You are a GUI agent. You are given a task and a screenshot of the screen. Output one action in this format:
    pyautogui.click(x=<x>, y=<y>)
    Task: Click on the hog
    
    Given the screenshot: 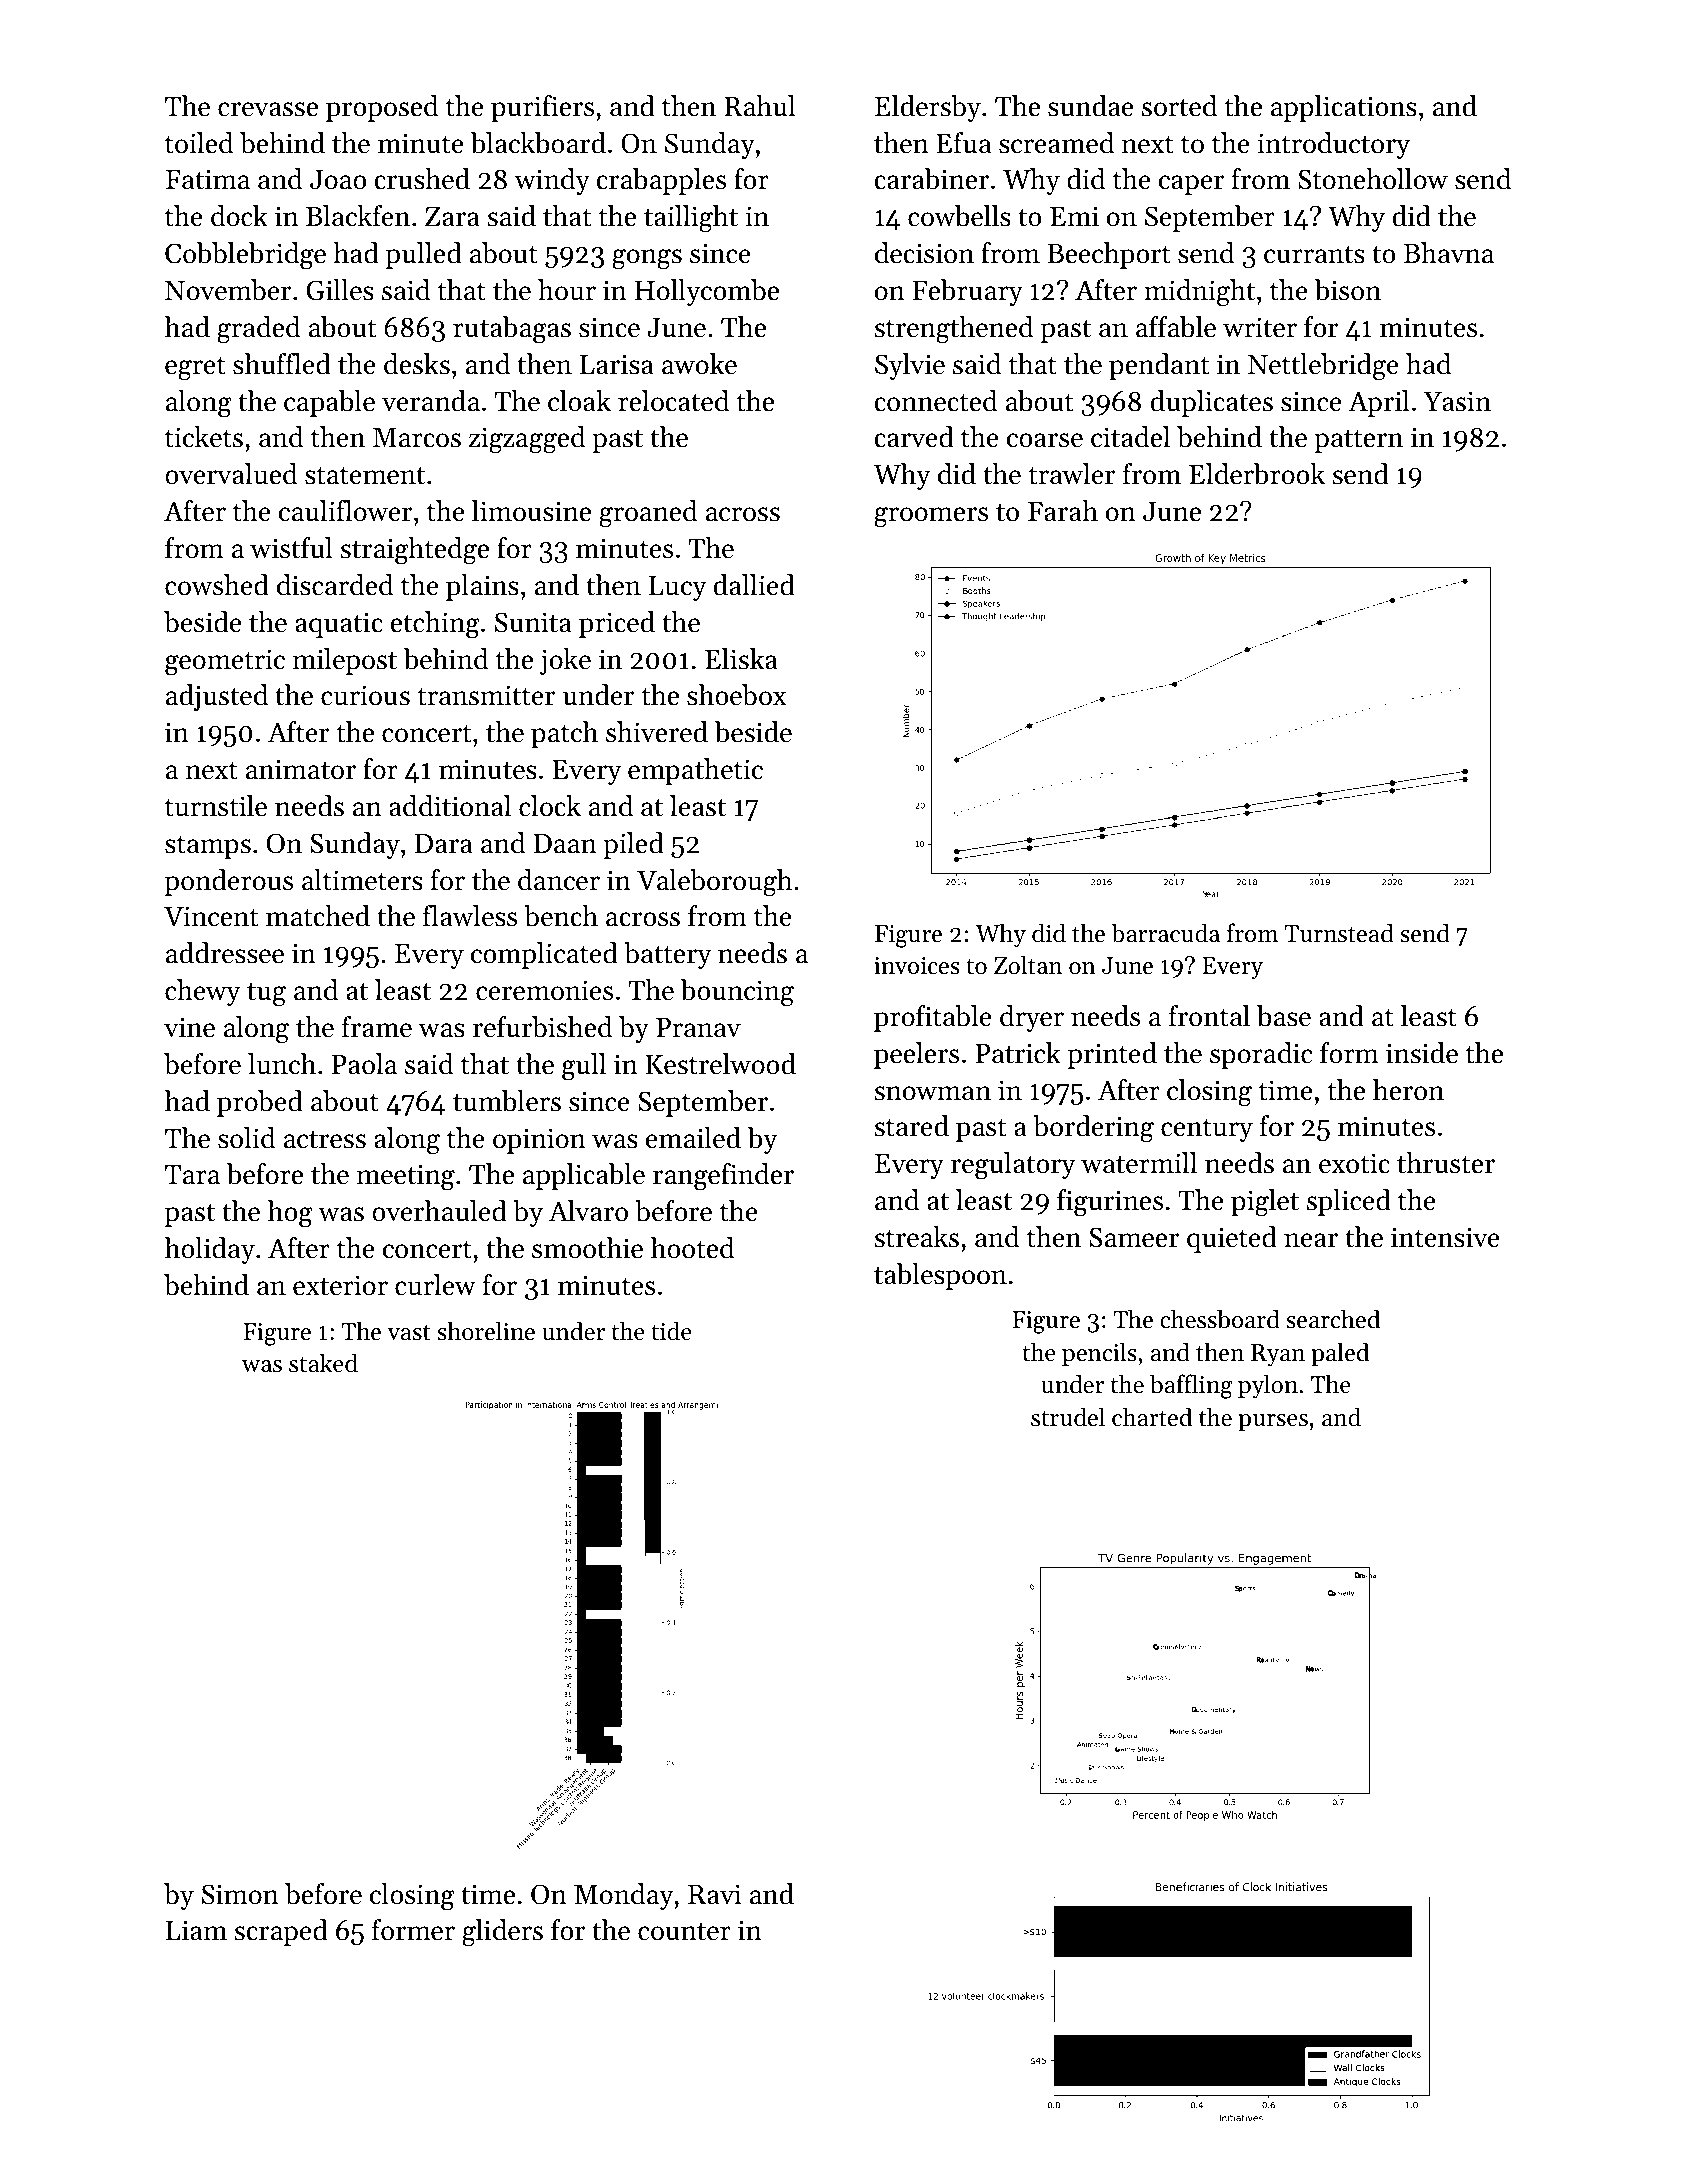 What is the action you would take?
    pyautogui.click(x=290, y=1214)
